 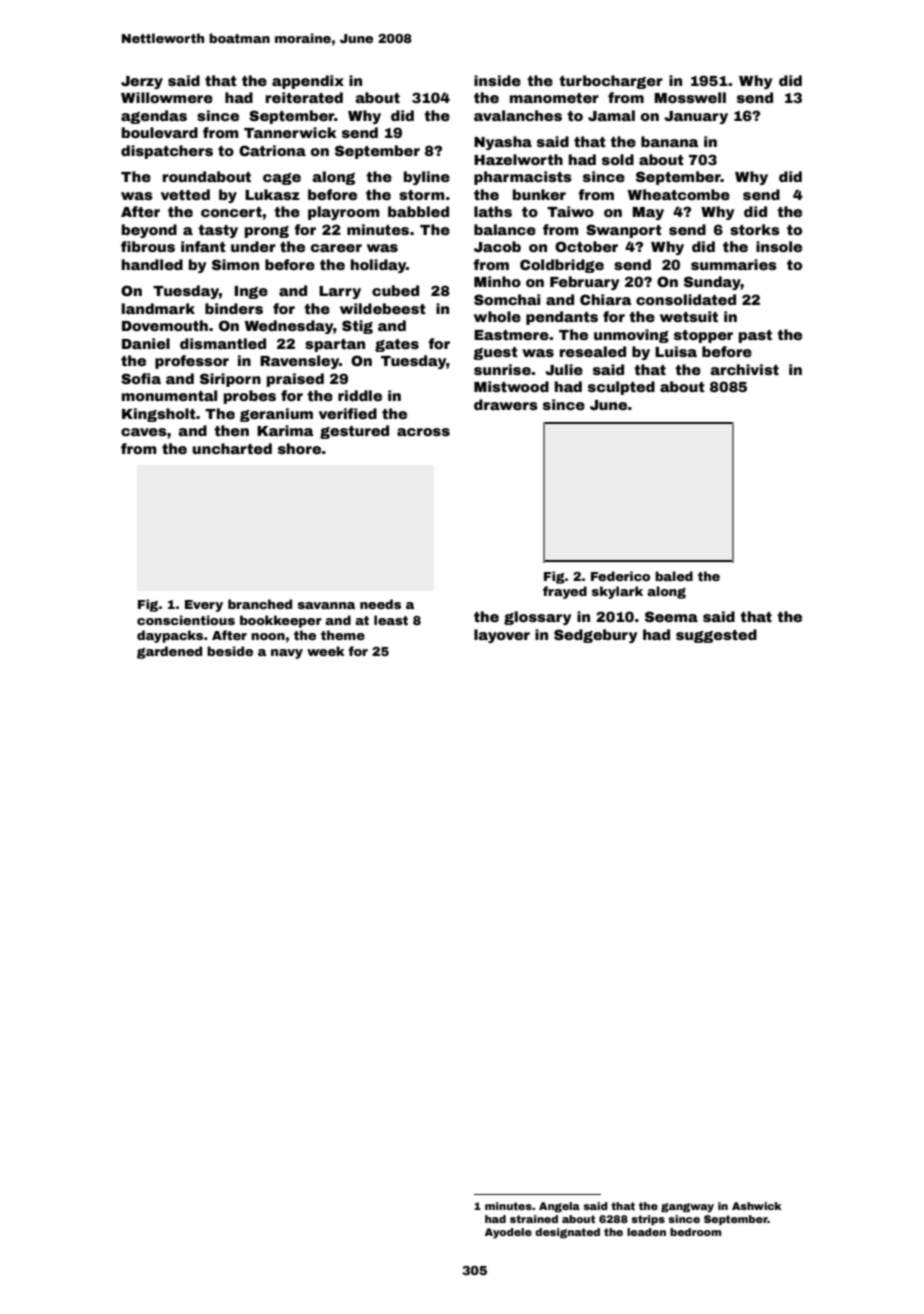 I want to click on week, so click(x=326, y=651).
